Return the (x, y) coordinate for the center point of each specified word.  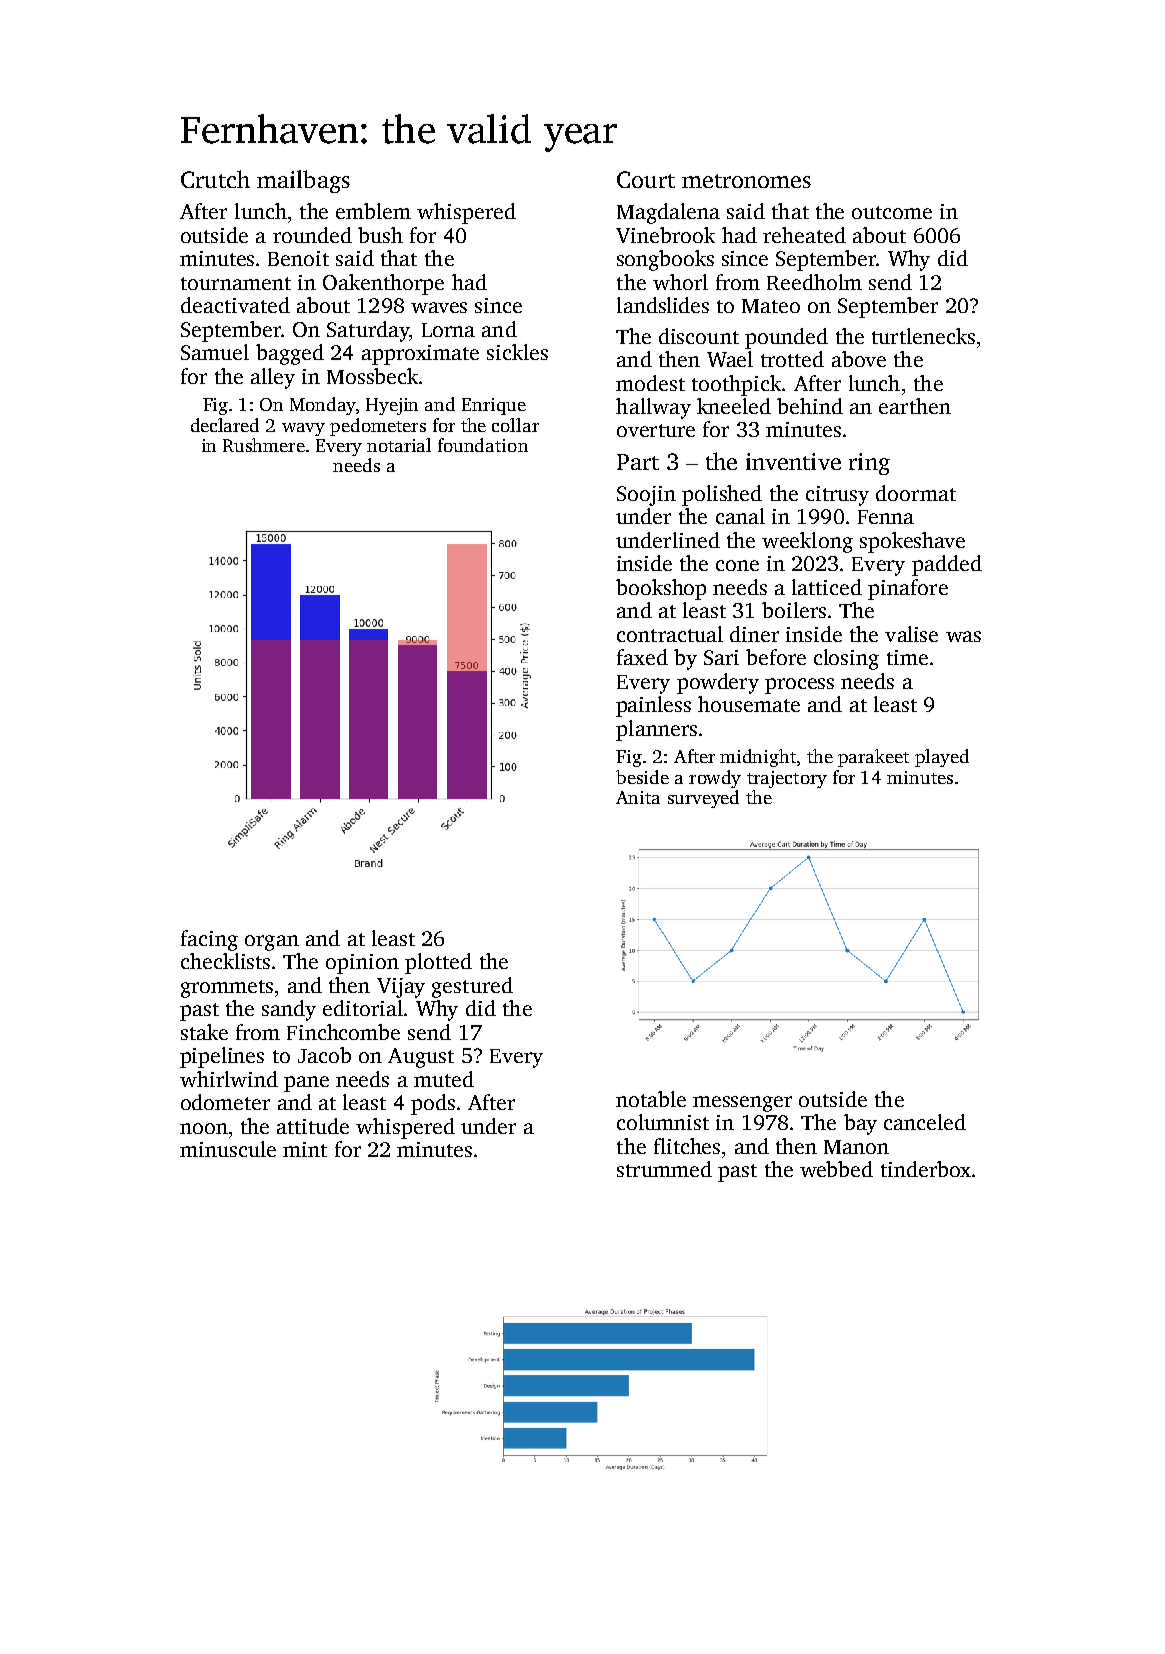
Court (646, 179)
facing (209, 940)
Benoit (298, 258)
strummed (664, 1169)
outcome (892, 212)
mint (305, 1149)
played (942, 758)
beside (642, 777)
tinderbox (926, 1169)
